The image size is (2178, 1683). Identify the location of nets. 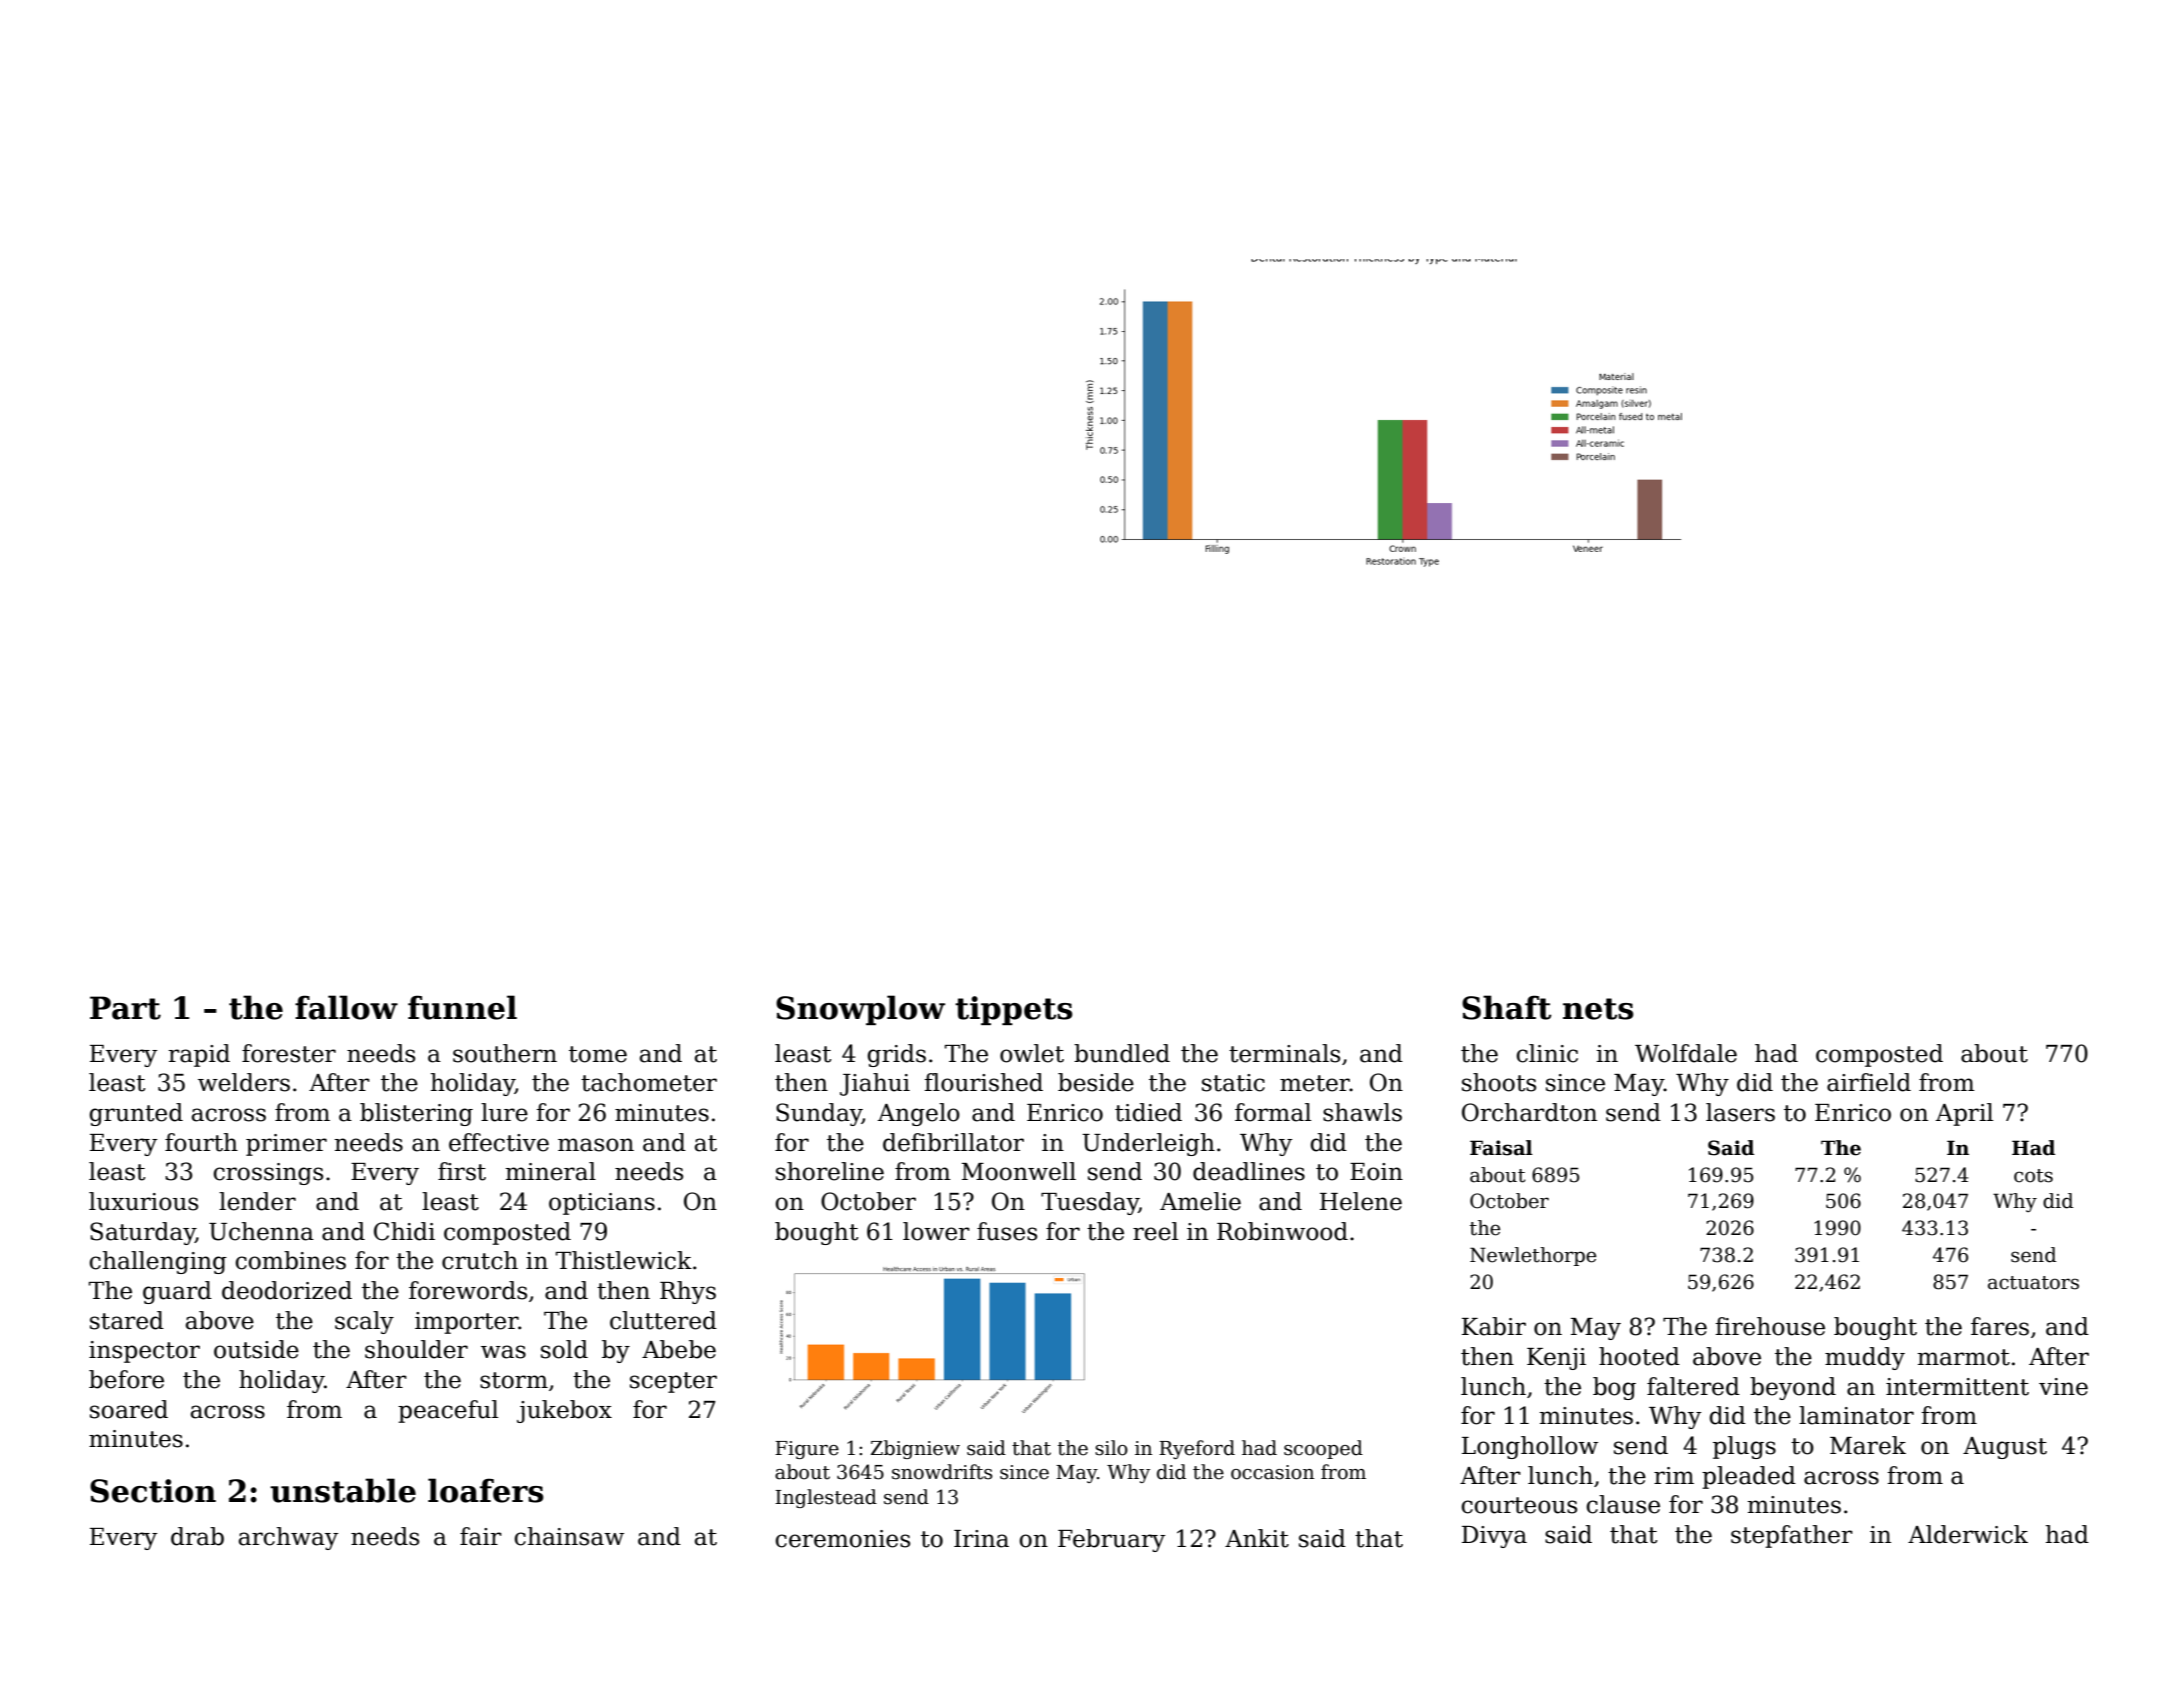
(1598, 1009).
